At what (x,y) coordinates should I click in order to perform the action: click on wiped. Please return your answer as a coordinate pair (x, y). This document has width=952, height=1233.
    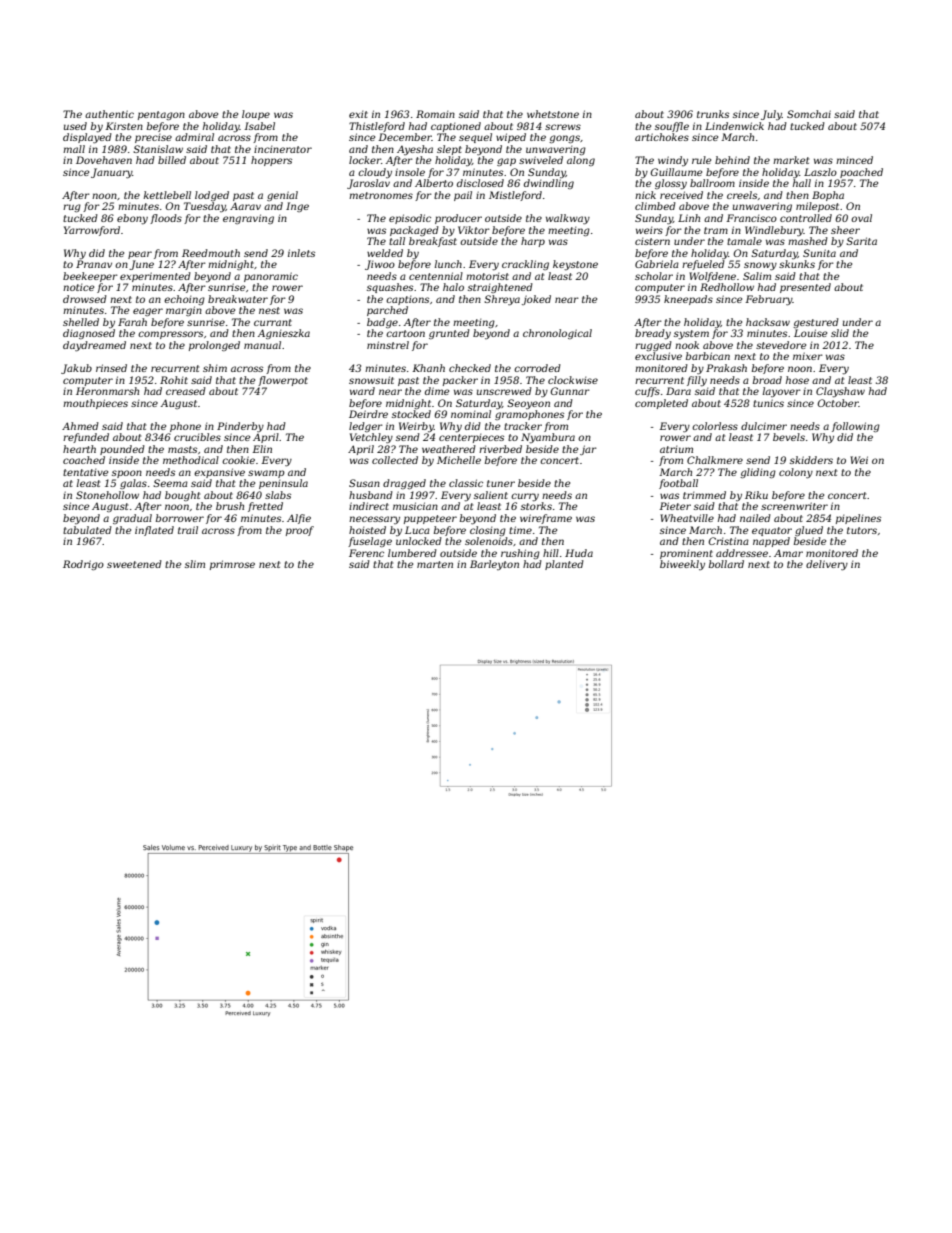
    Looking at the image, I should click on (511, 138).
